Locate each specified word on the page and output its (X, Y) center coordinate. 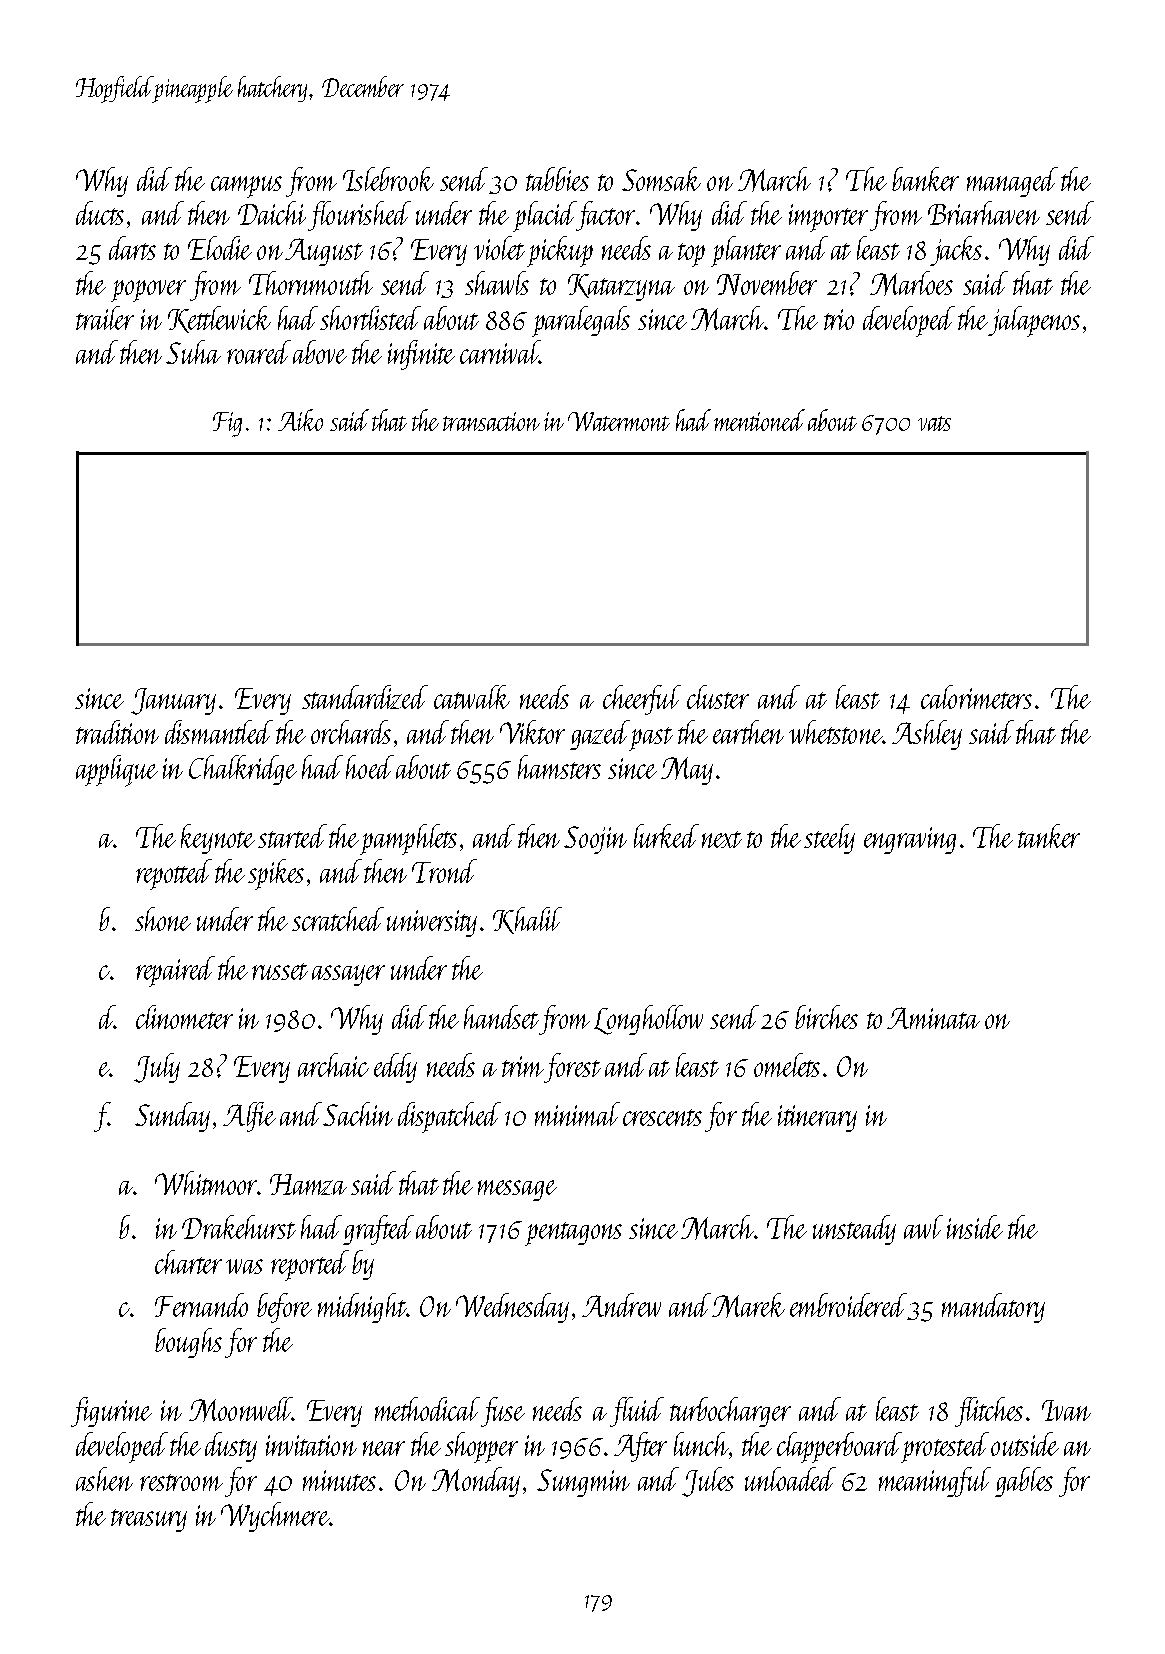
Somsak (661, 179)
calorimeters (976, 697)
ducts (100, 213)
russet (280, 971)
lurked (666, 836)
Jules (708, 1482)
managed (1012, 182)
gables (1024, 1482)
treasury (149, 1520)
